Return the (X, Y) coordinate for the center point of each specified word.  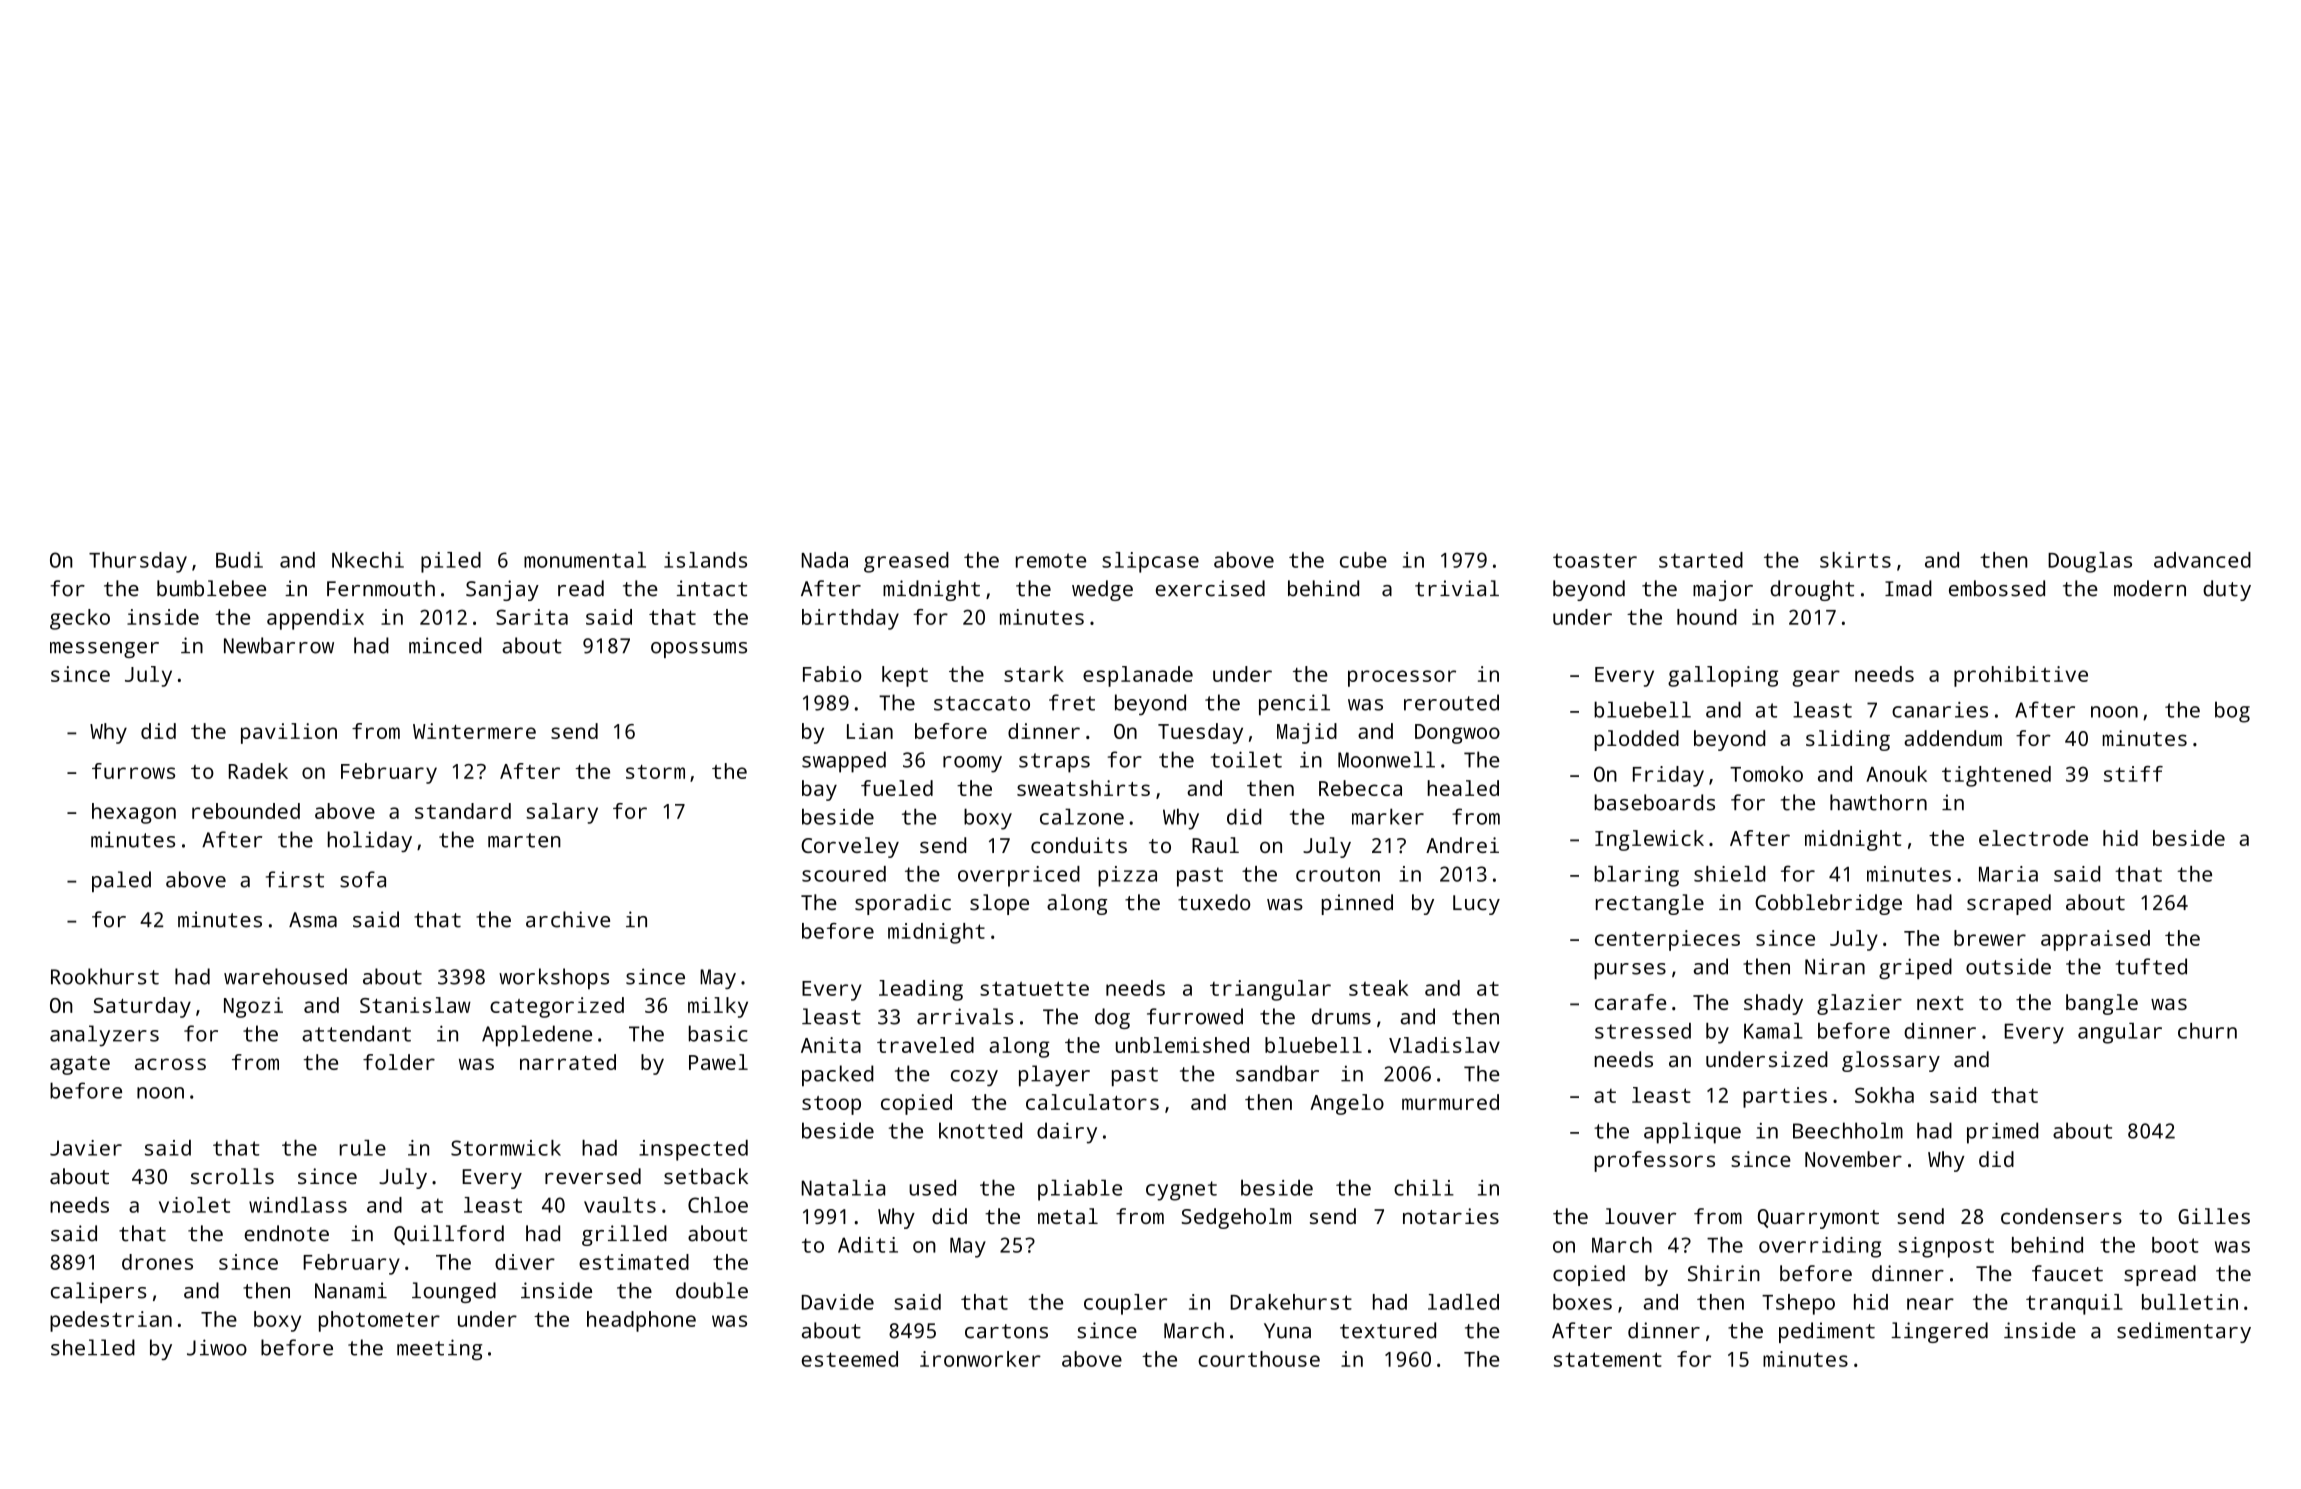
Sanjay (502, 590)
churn (2207, 1031)
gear (1816, 678)
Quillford (449, 1235)
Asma (313, 920)
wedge (1102, 590)
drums (1341, 1016)
